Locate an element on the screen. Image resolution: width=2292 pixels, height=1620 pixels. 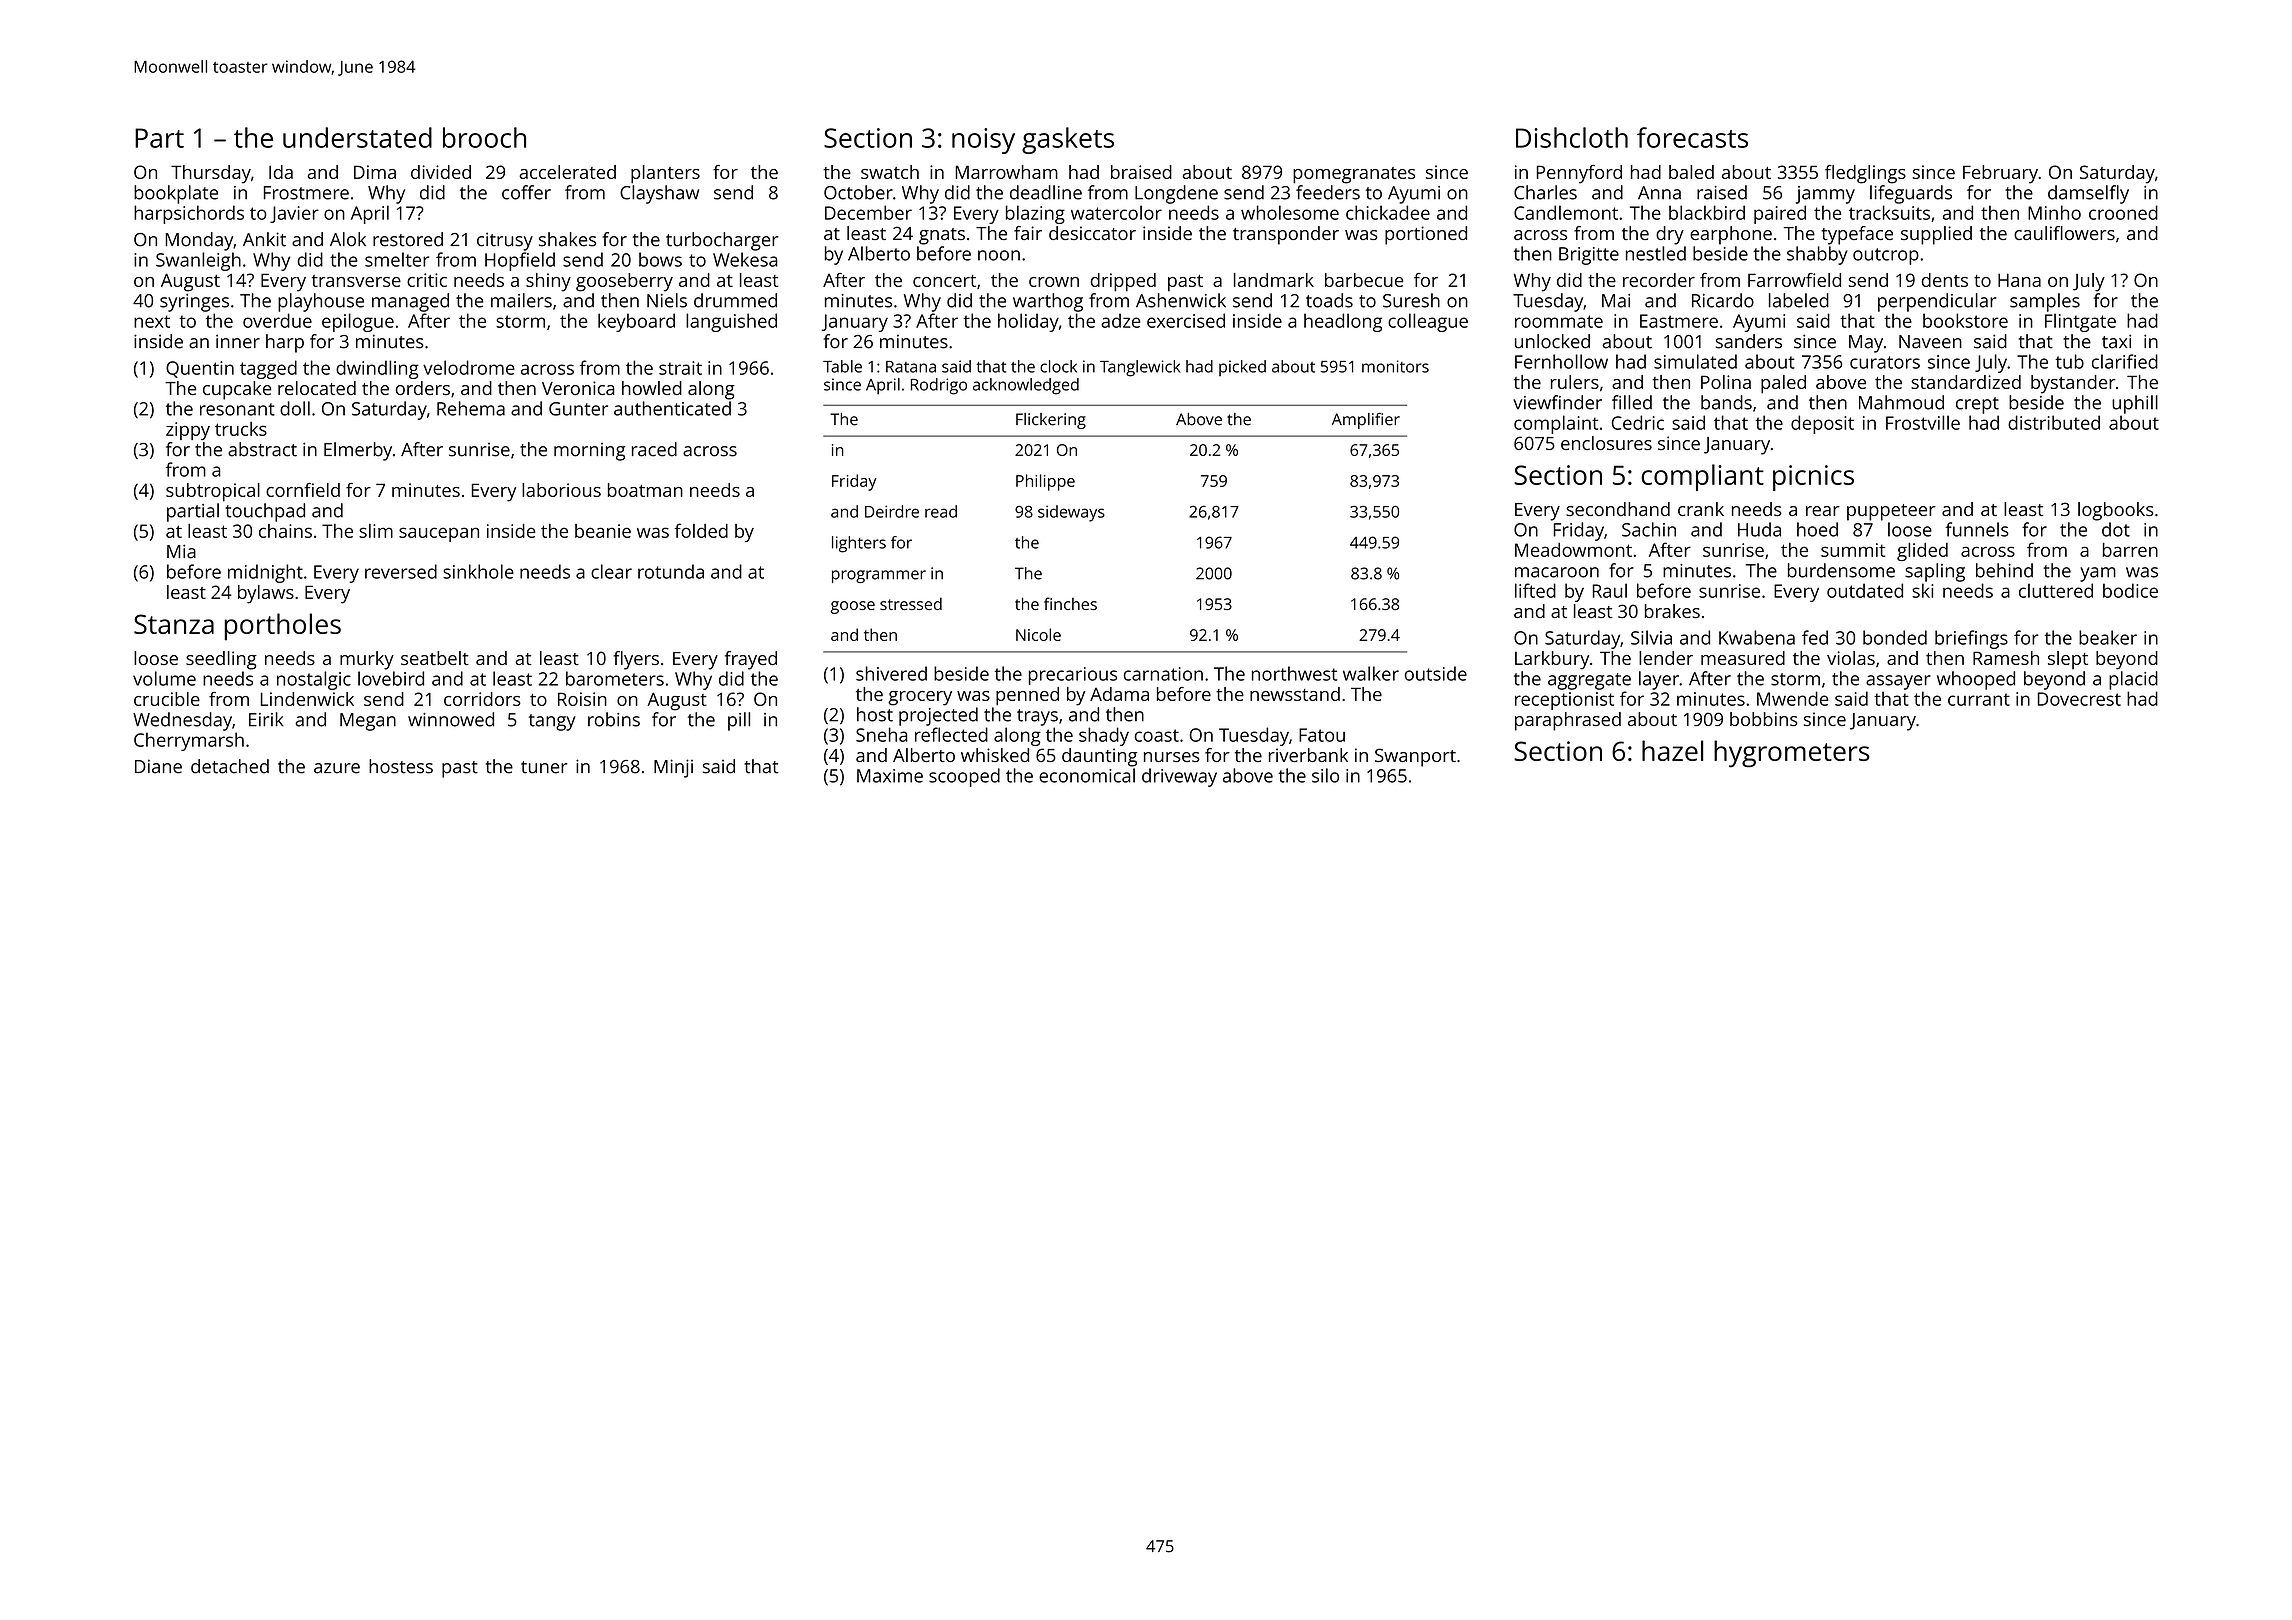
macaroon is located at coordinates (1557, 572).
